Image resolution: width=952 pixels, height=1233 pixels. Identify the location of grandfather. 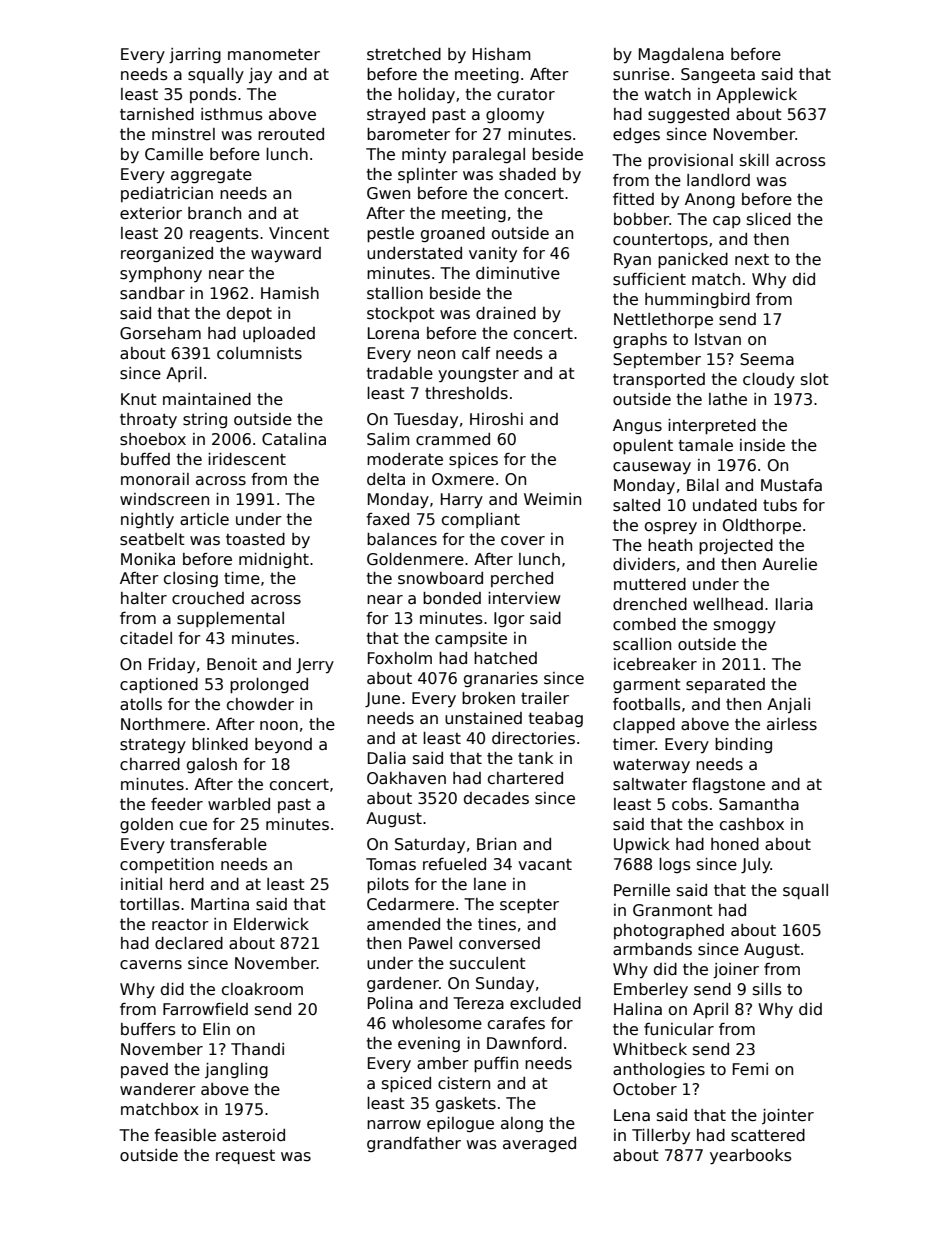
(414, 1144).
